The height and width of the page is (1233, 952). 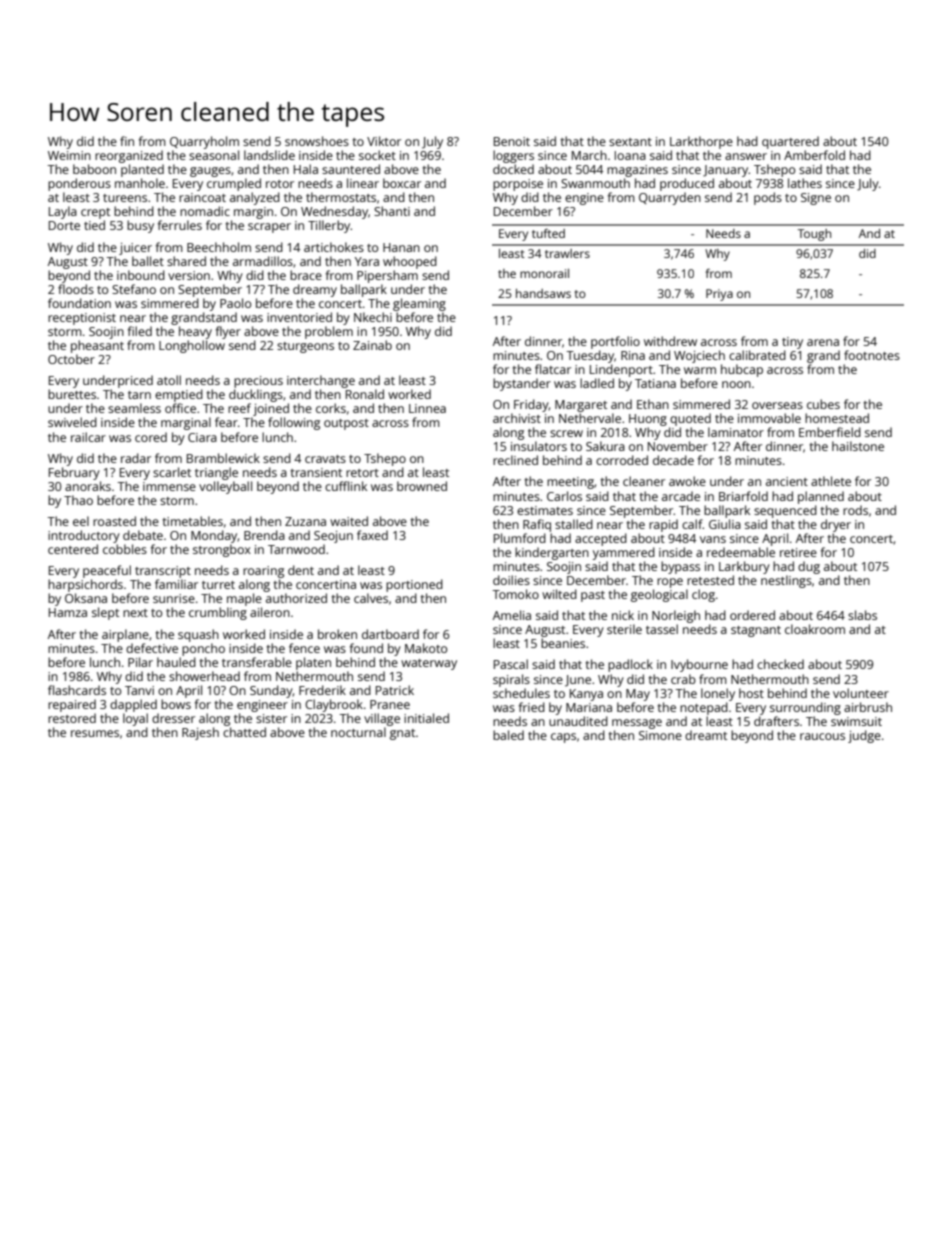 What do you see at coordinates (790, 142) in the page?
I see `quartered` at bounding box center [790, 142].
